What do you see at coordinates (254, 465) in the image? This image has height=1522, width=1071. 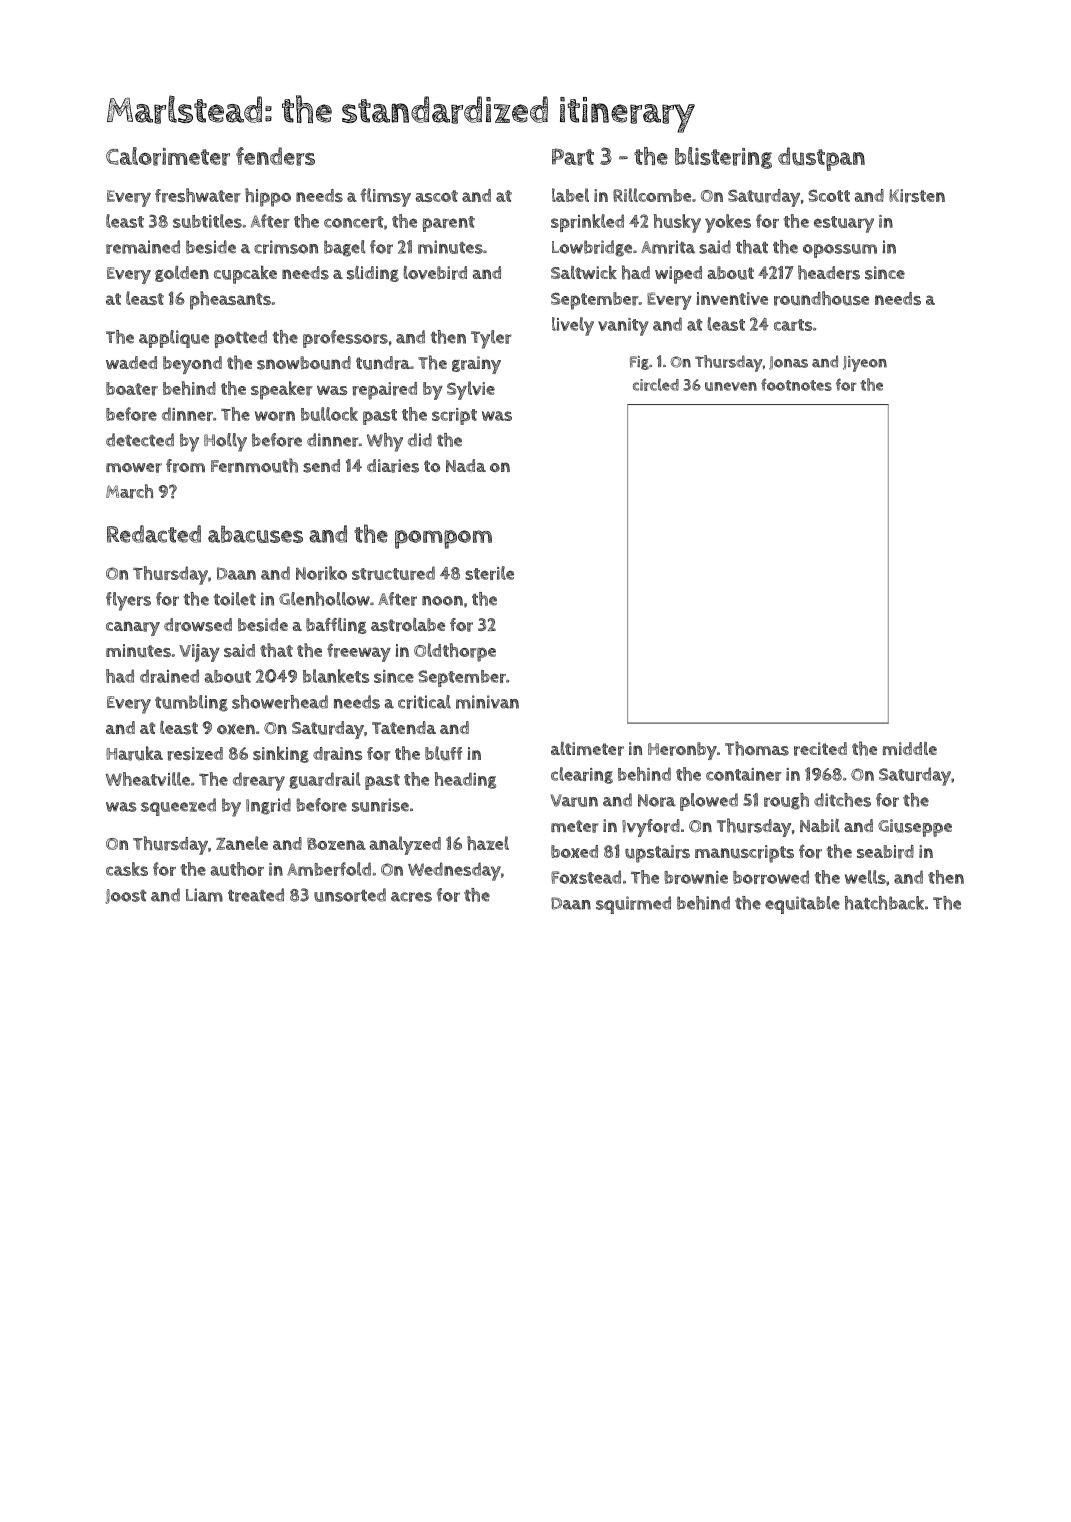 I see `Fernmouth` at bounding box center [254, 465].
